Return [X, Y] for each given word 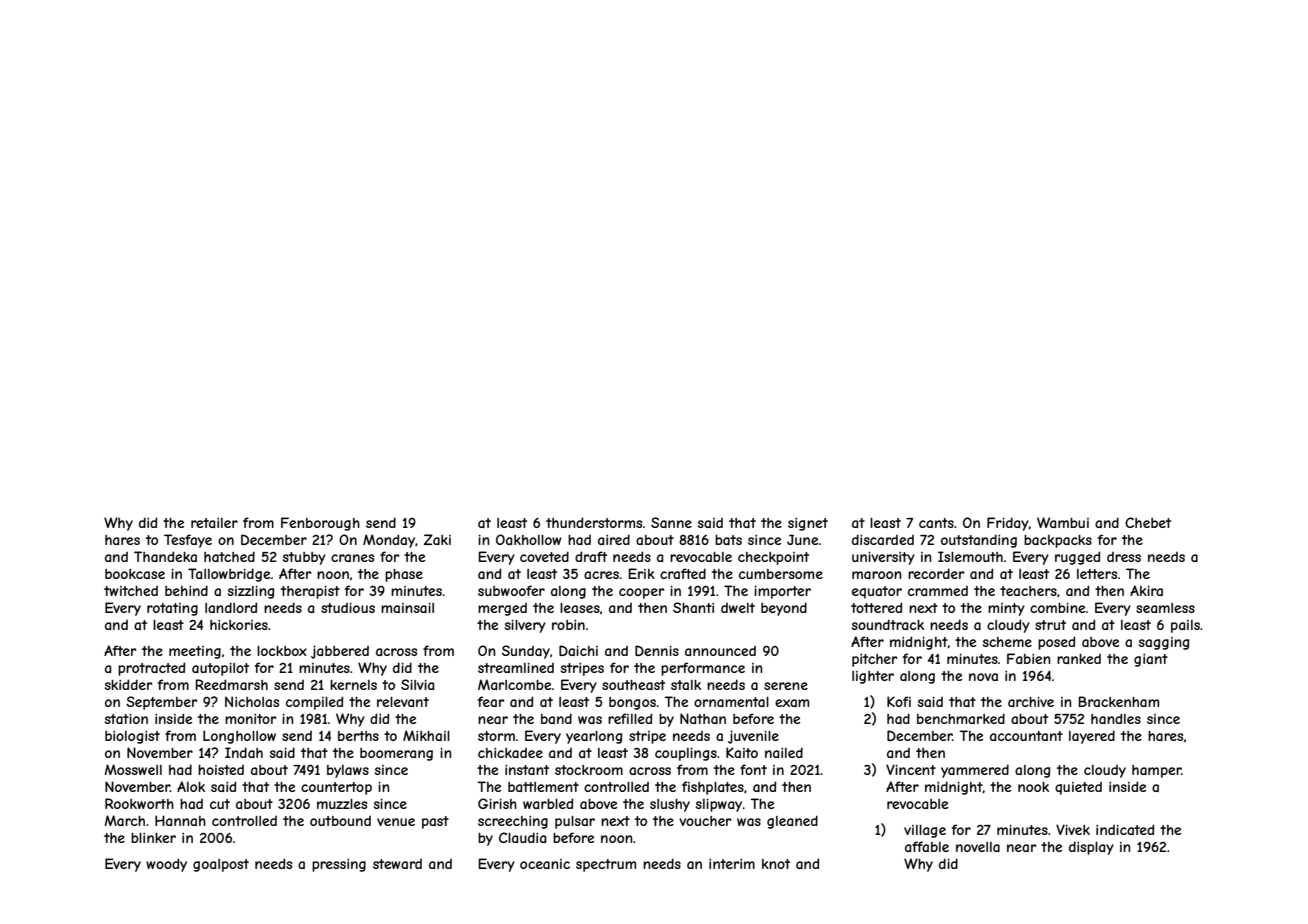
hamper [1156, 771]
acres [601, 575]
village [925, 831]
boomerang [396, 754]
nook [1033, 787]
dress [1124, 557]
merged [502, 609]
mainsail [407, 608]
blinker [153, 838]
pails [1185, 626]
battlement [543, 787]
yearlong [594, 737]
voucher [705, 821]
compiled [314, 703]
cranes [352, 558]
